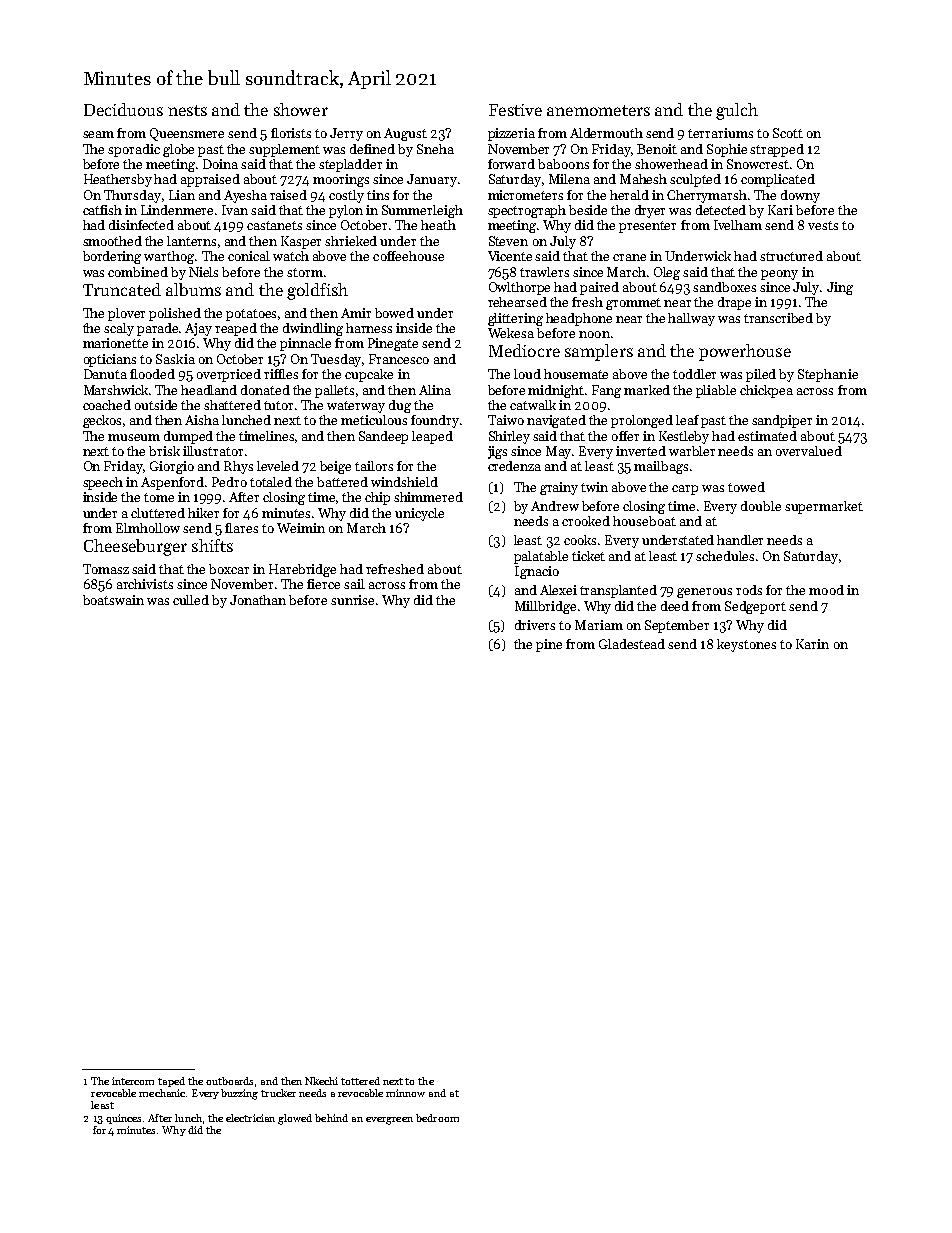 The height and width of the page is (1233, 952). Describe the element at coordinates (435, 390) in the page. I see `Alina` at that location.
